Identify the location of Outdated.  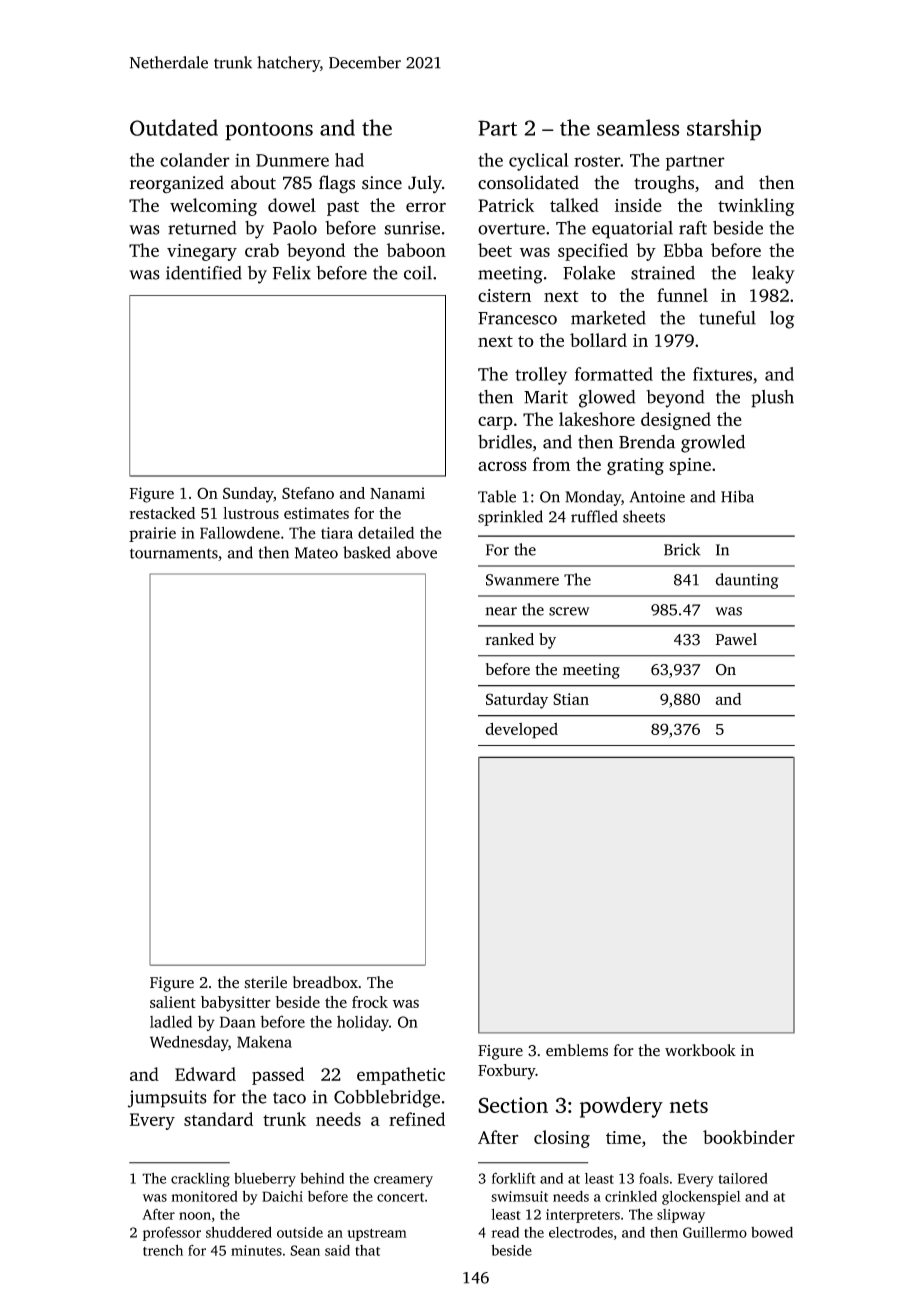
(174, 127).
